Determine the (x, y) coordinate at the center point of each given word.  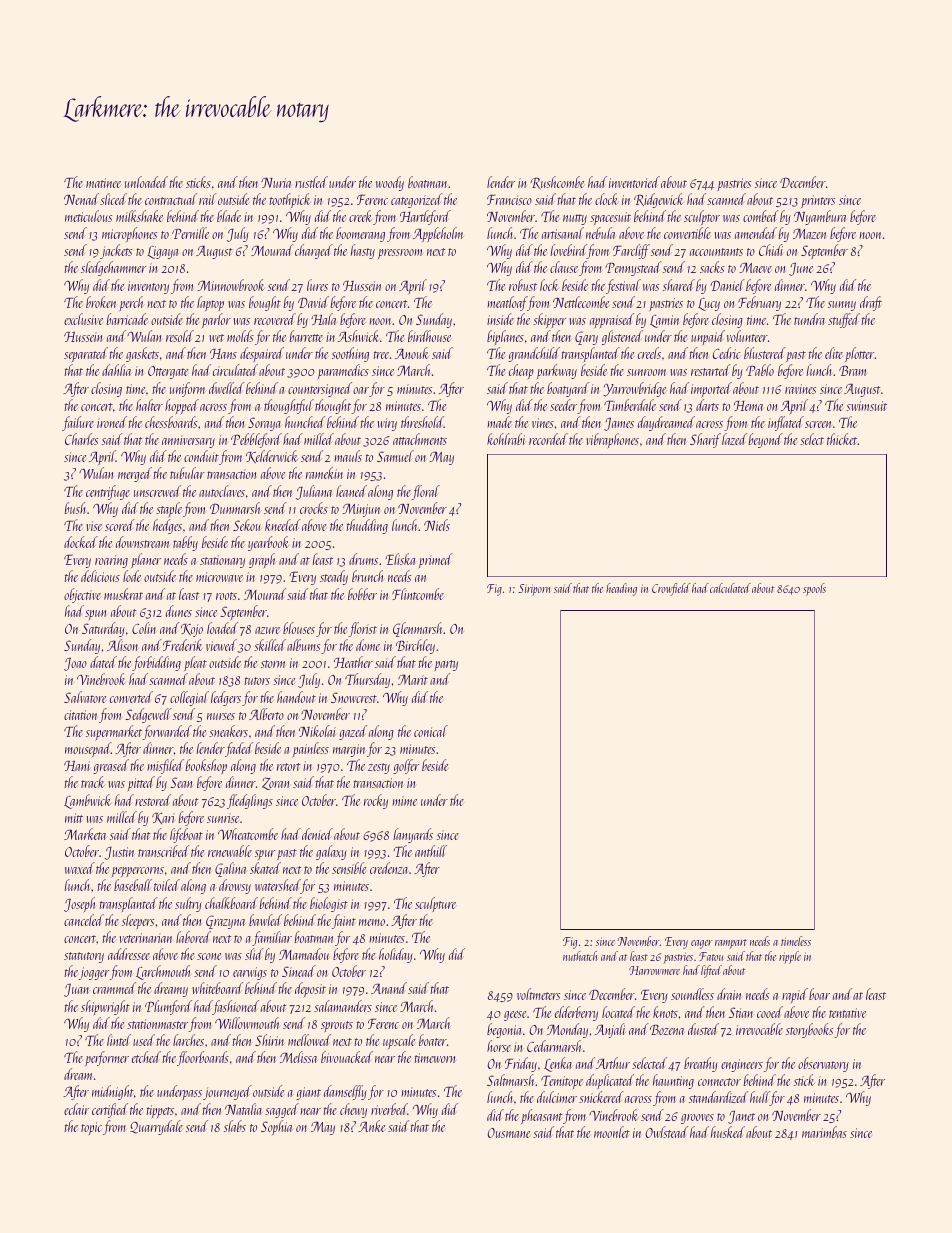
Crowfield (671, 589)
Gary (586, 338)
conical (431, 731)
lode (132, 576)
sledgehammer (113, 268)
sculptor (702, 217)
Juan (76, 990)
